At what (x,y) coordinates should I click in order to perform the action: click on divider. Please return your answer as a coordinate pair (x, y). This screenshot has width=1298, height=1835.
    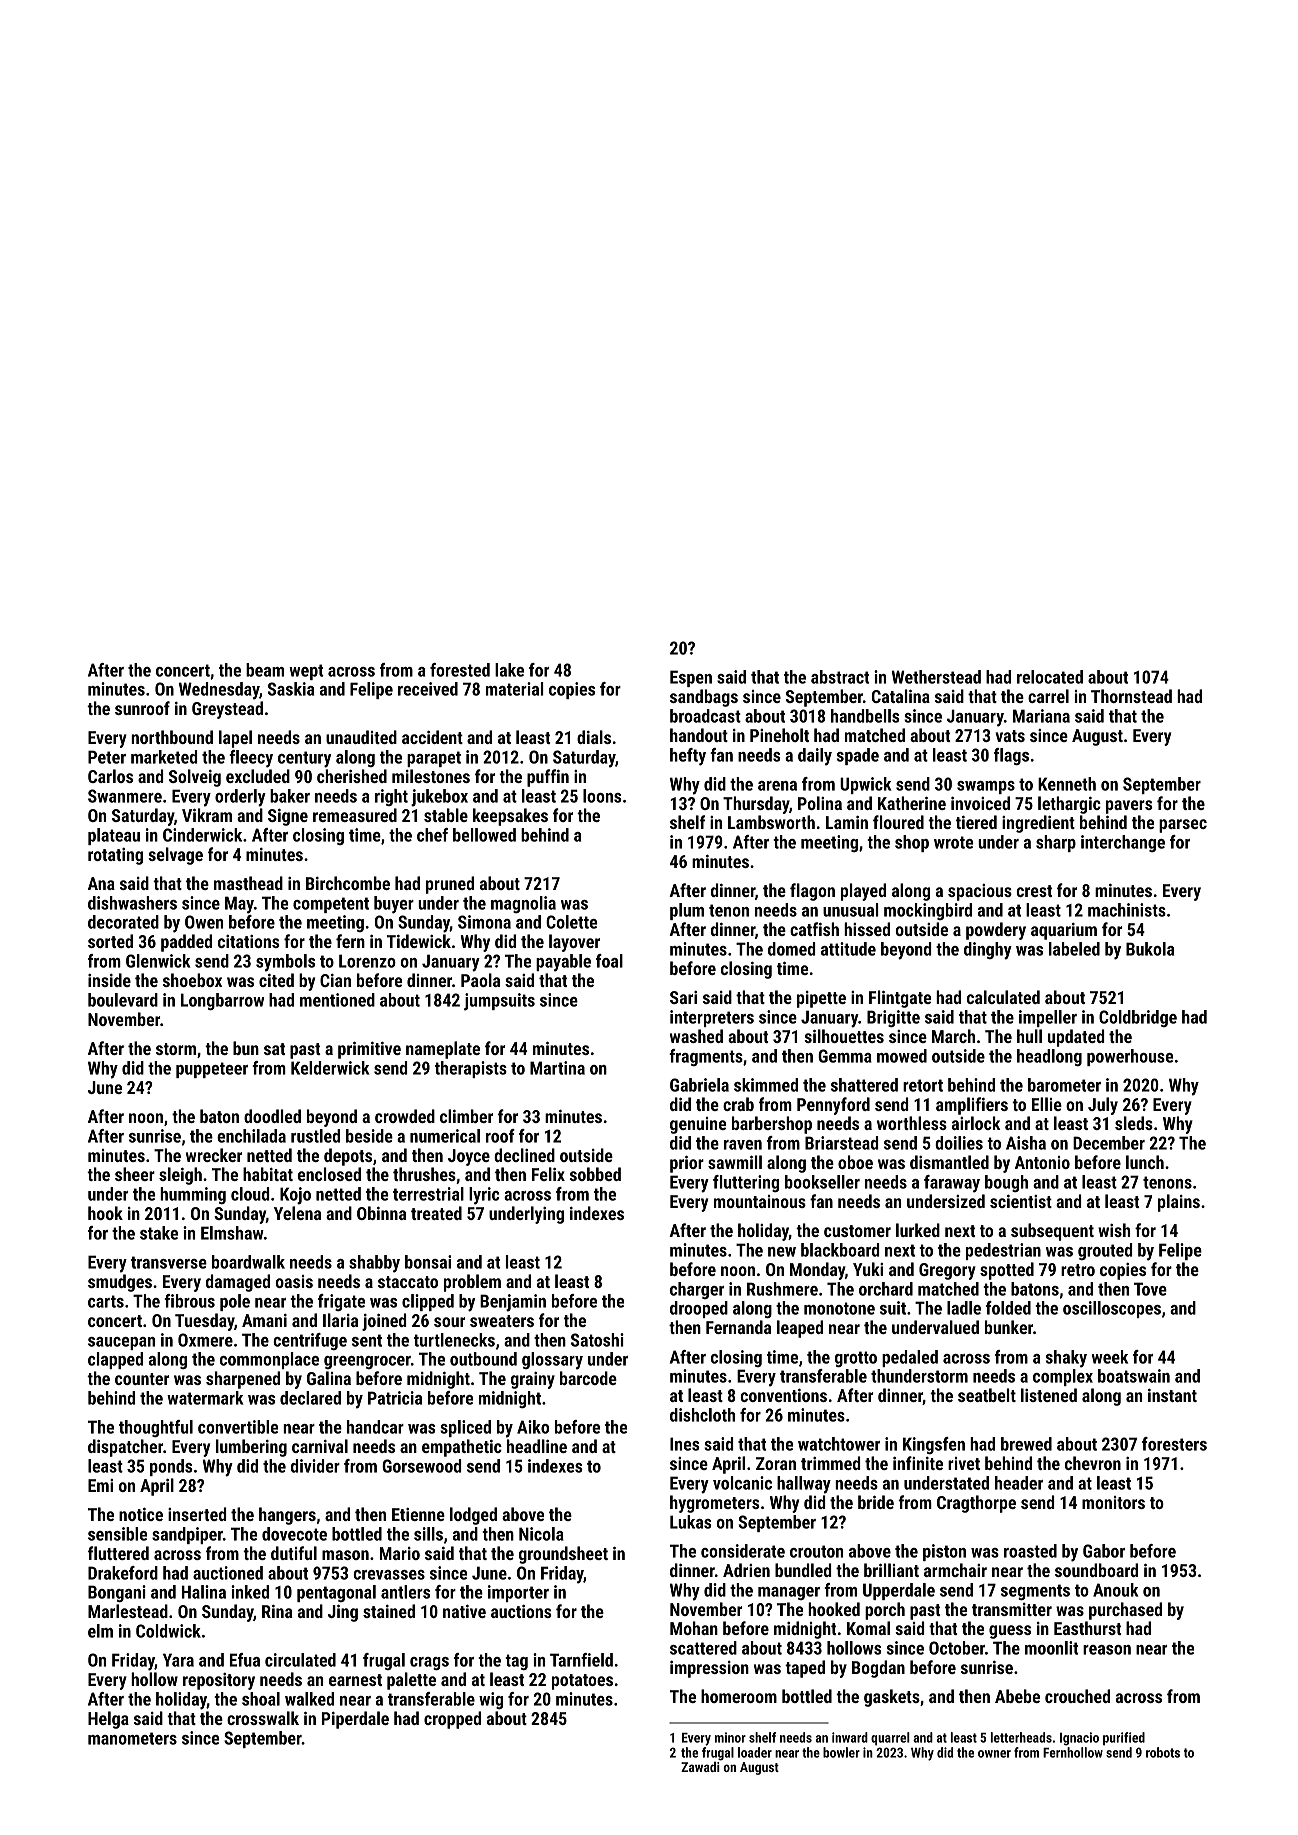
    Looking at the image, I should click on (315, 1466).
